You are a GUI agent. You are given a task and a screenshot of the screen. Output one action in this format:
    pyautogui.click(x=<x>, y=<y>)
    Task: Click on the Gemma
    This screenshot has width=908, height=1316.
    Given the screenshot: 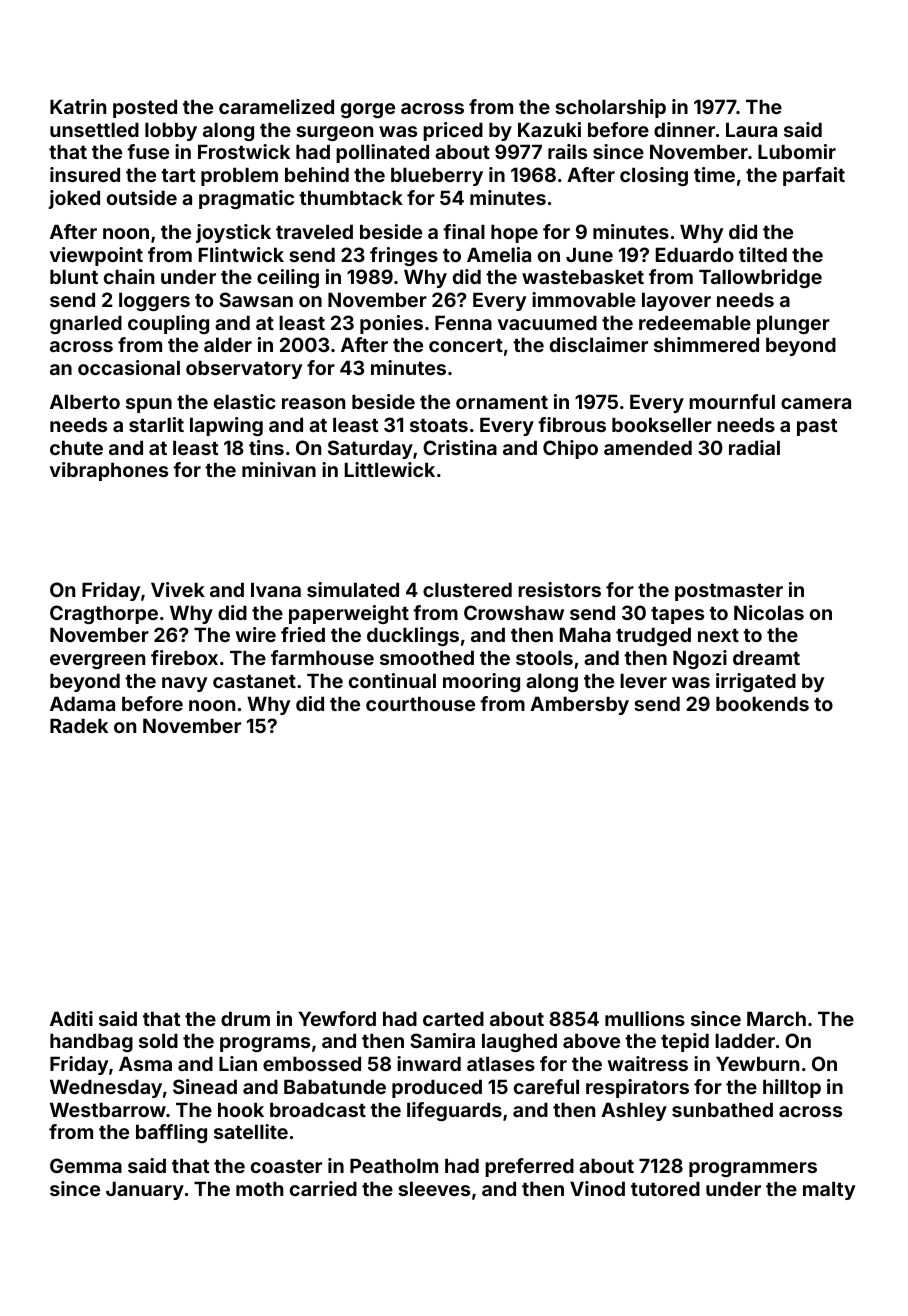 What is the action you would take?
    pyautogui.click(x=86, y=1165)
